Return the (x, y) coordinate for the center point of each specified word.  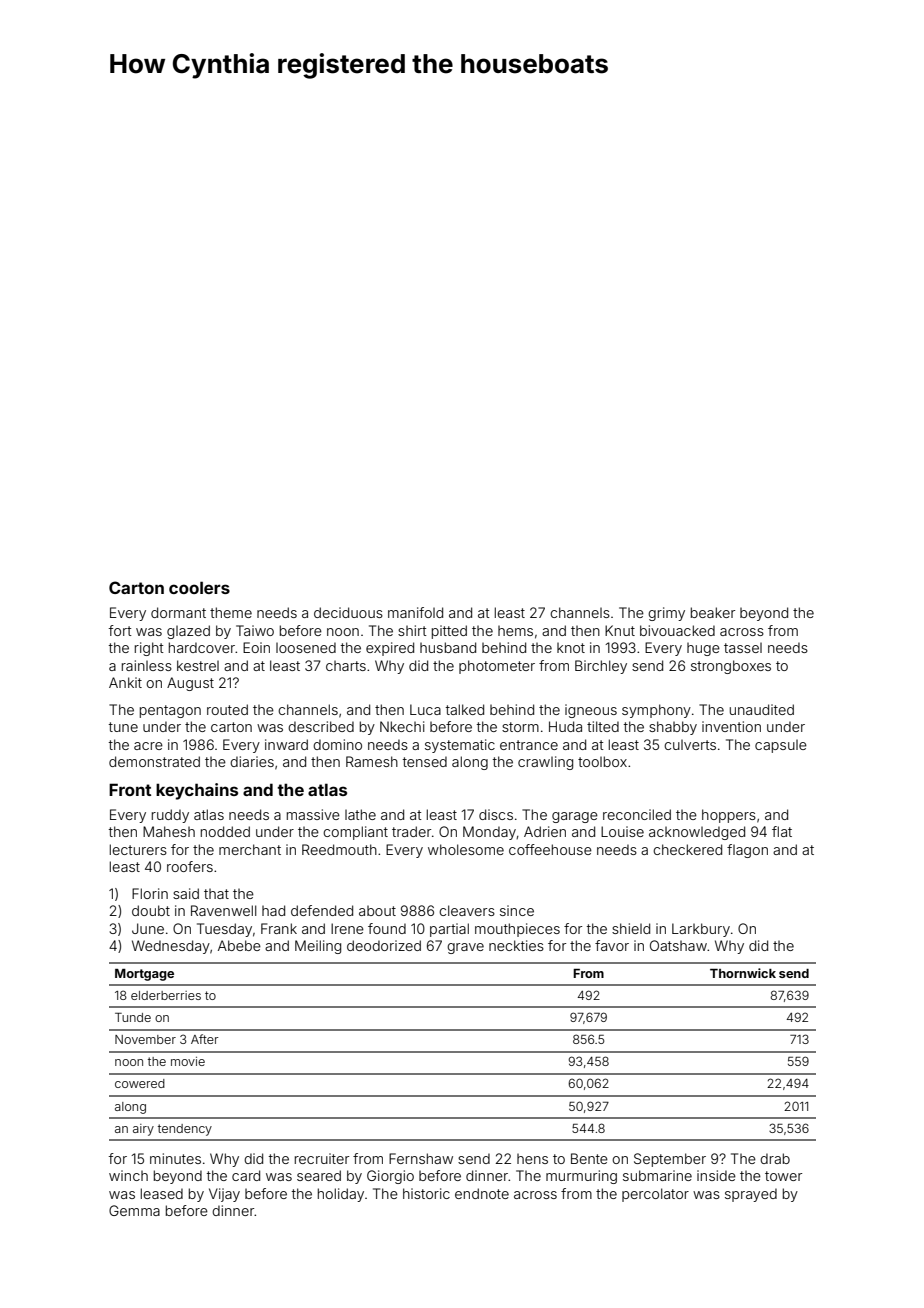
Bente (589, 1158)
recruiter (322, 1158)
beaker (713, 612)
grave (465, 948)
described (321, 726)
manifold (415, 612)
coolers (199, 587)
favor (612, 945)
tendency (185, 1130)
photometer (497, 667)
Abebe (239, 945)
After (205, 1039)
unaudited (762, 709)
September (670, 1160)
